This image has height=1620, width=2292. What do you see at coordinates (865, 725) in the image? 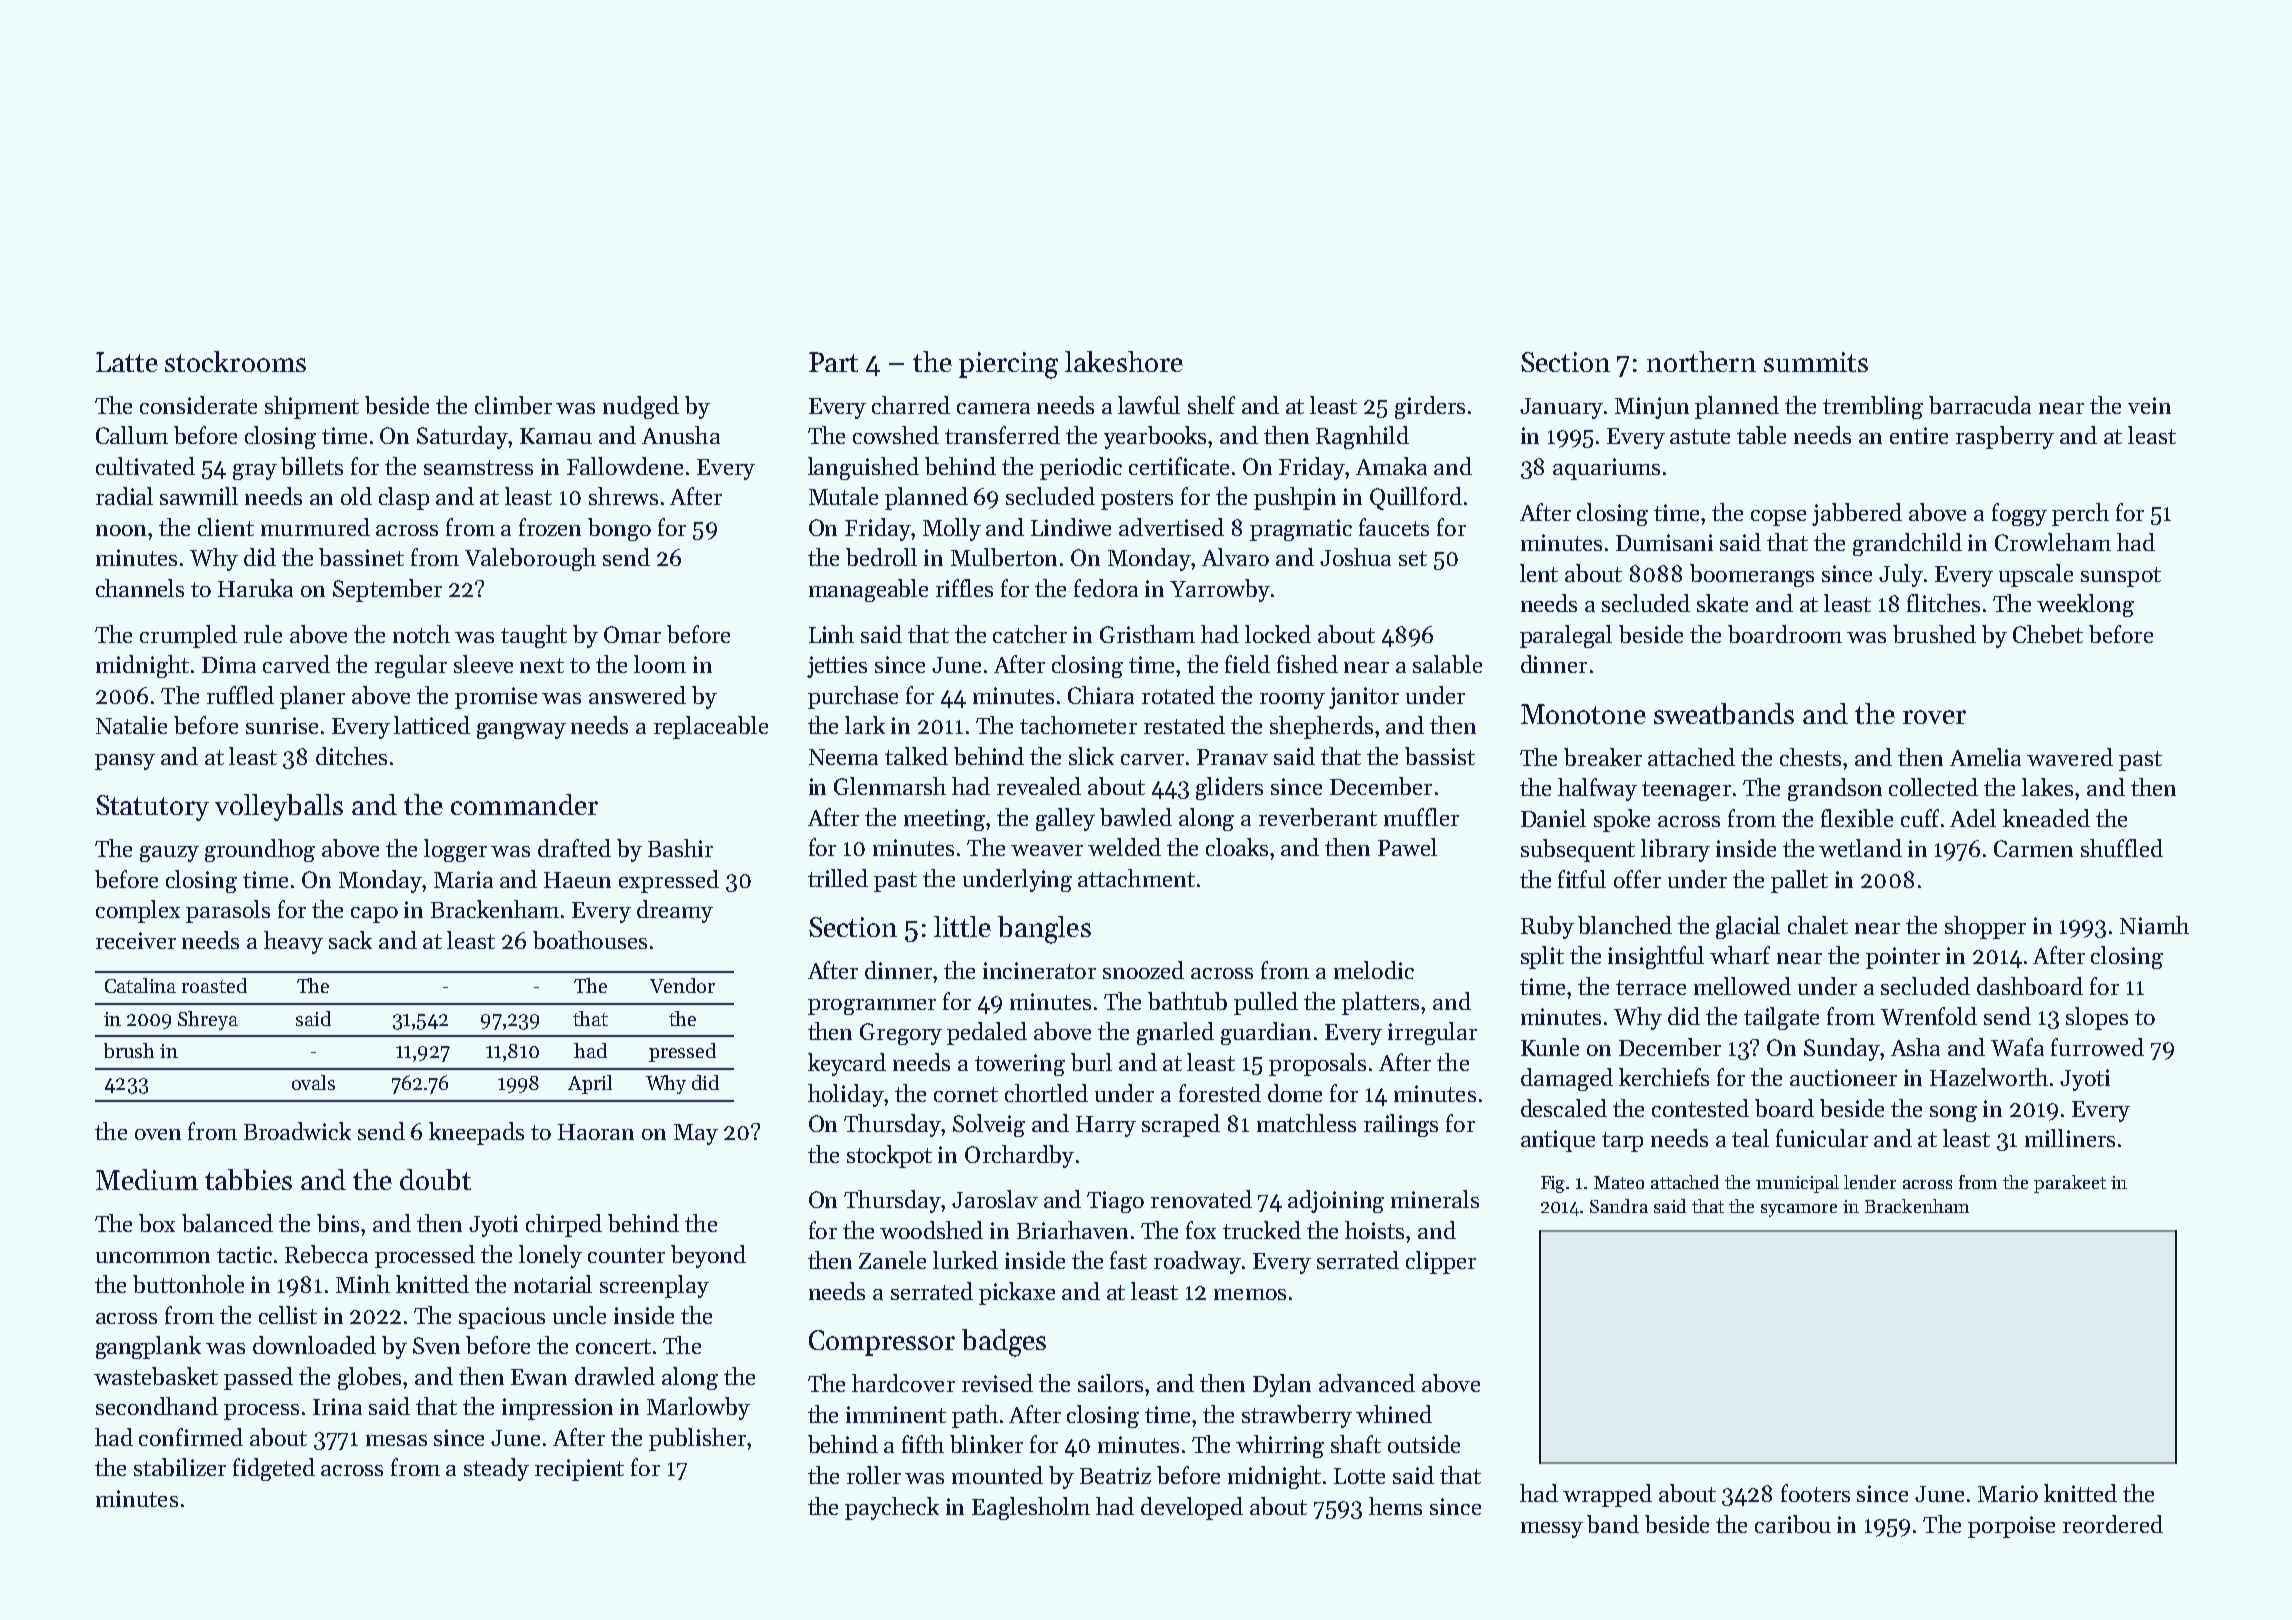
I see `lark` at bounding box center [865, 725].
